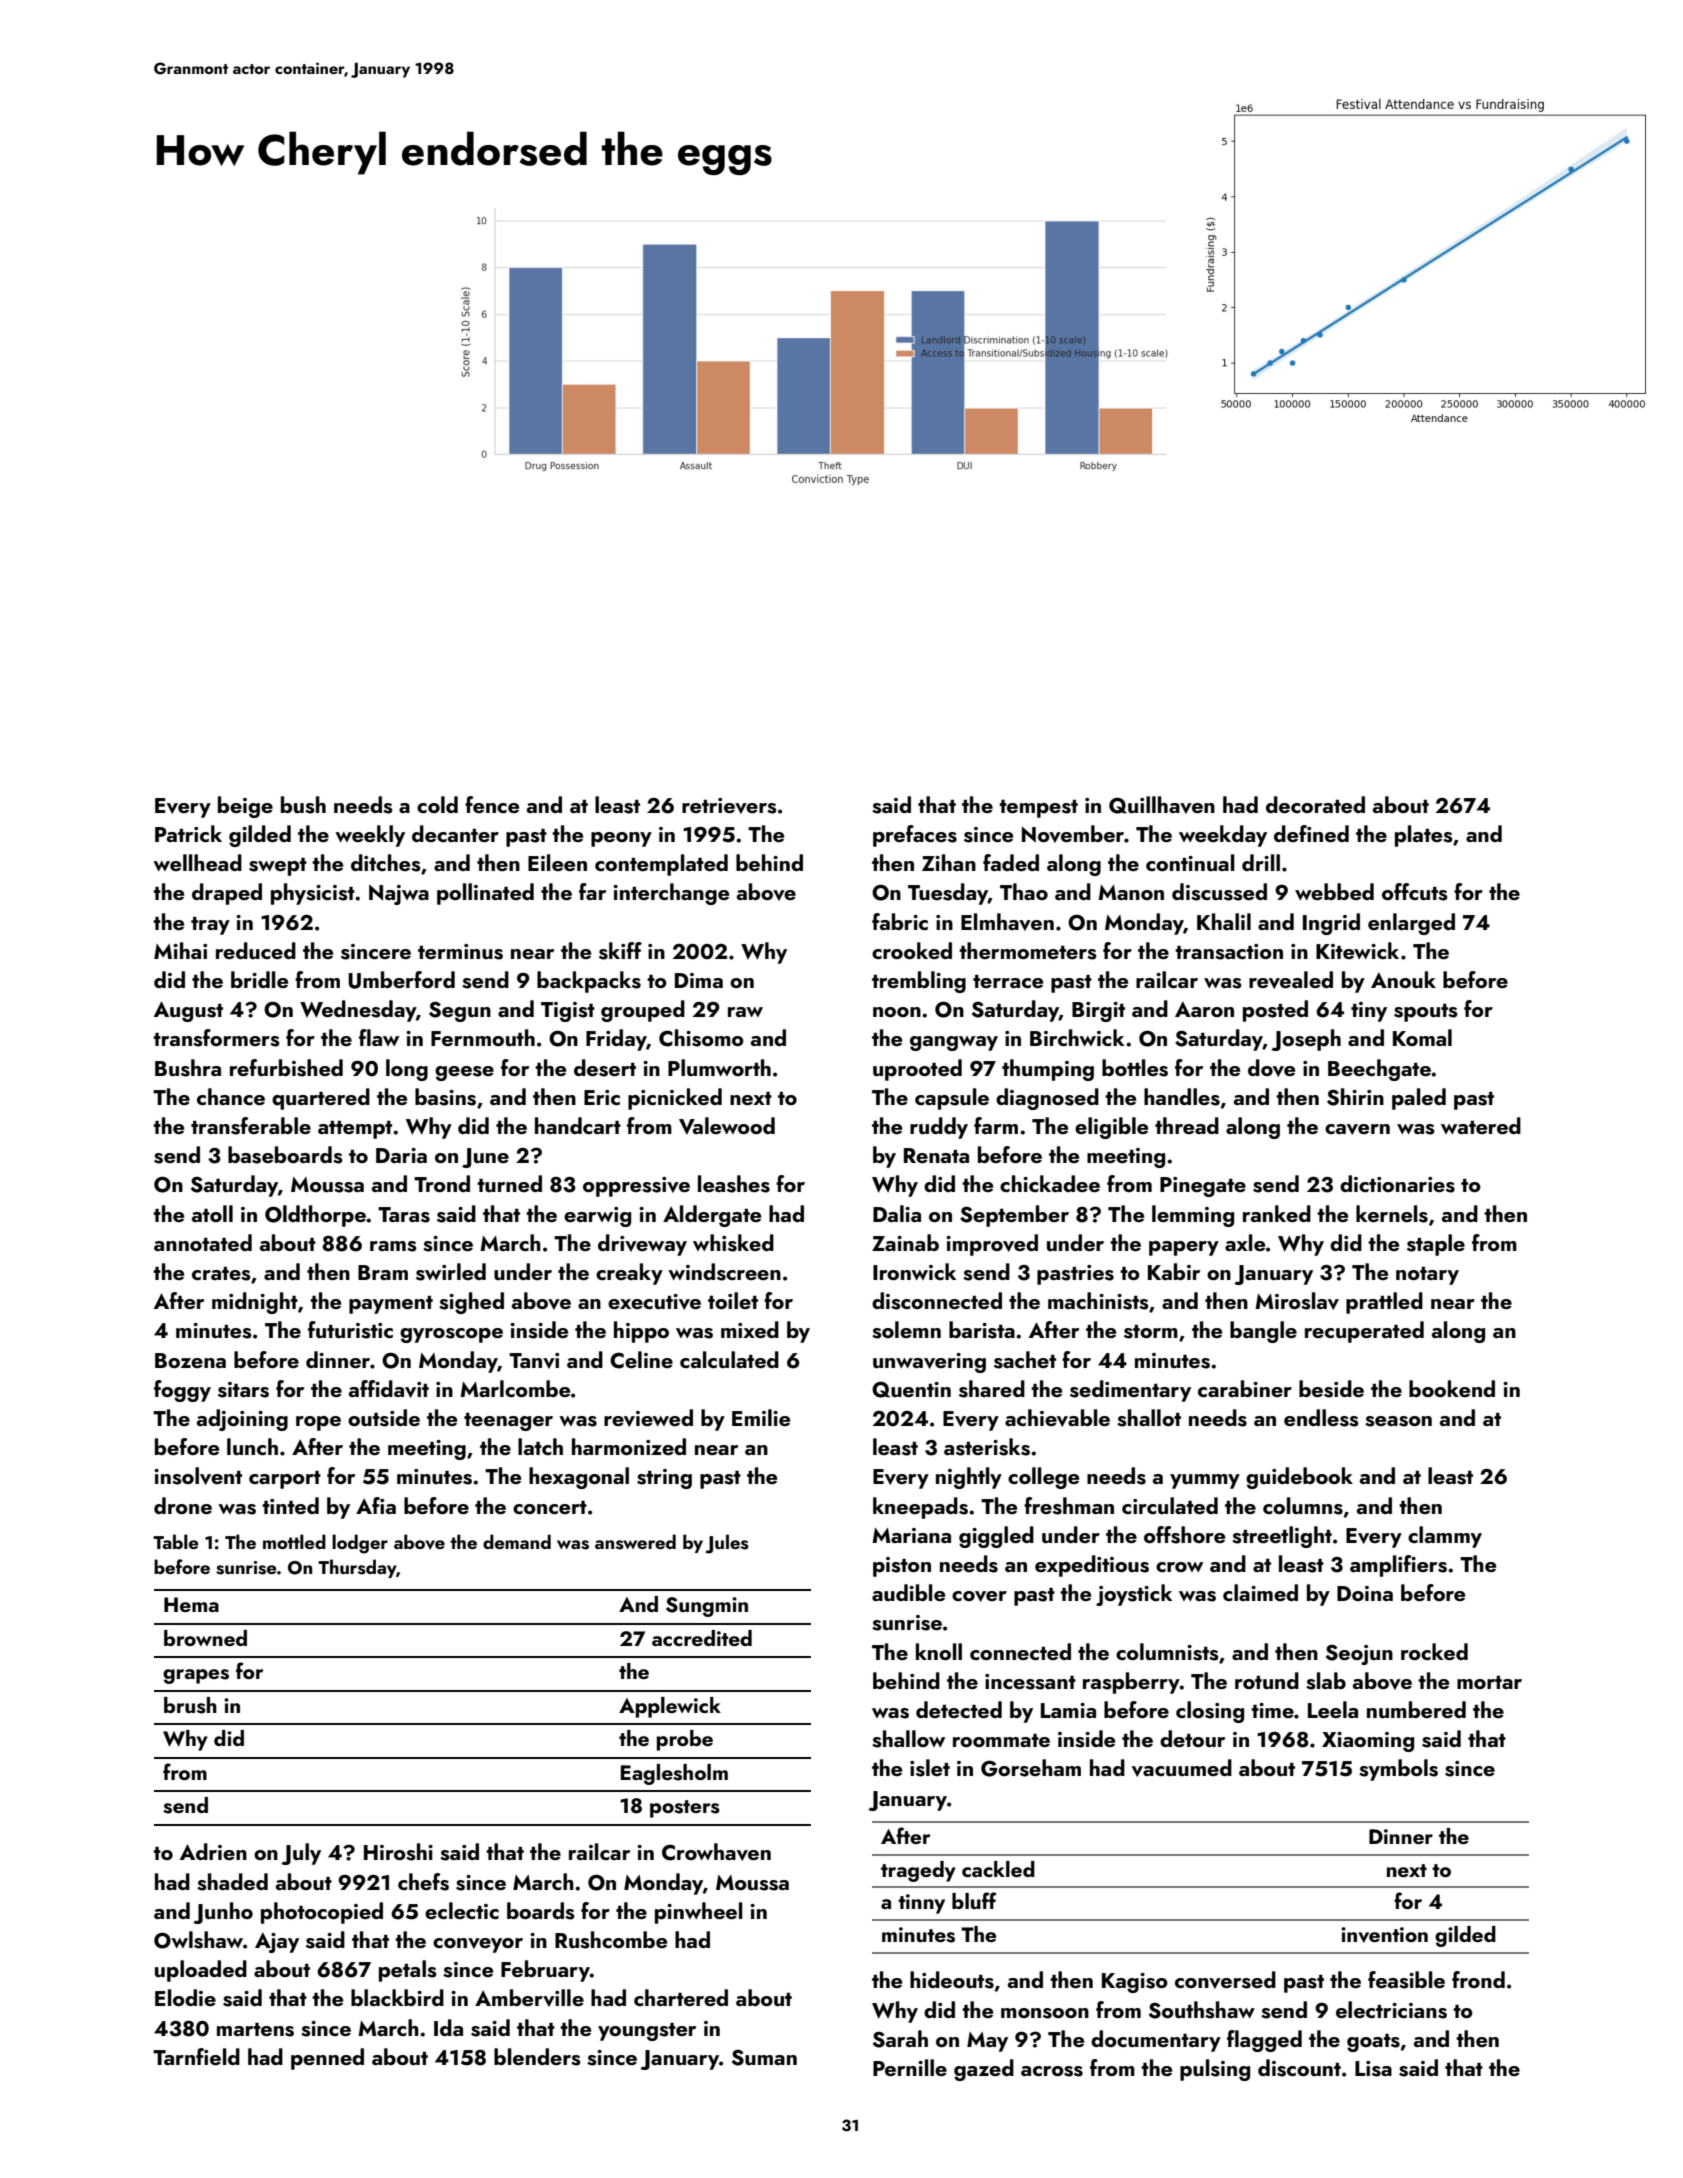  I want to click on tempest, so click(1038, 809).
